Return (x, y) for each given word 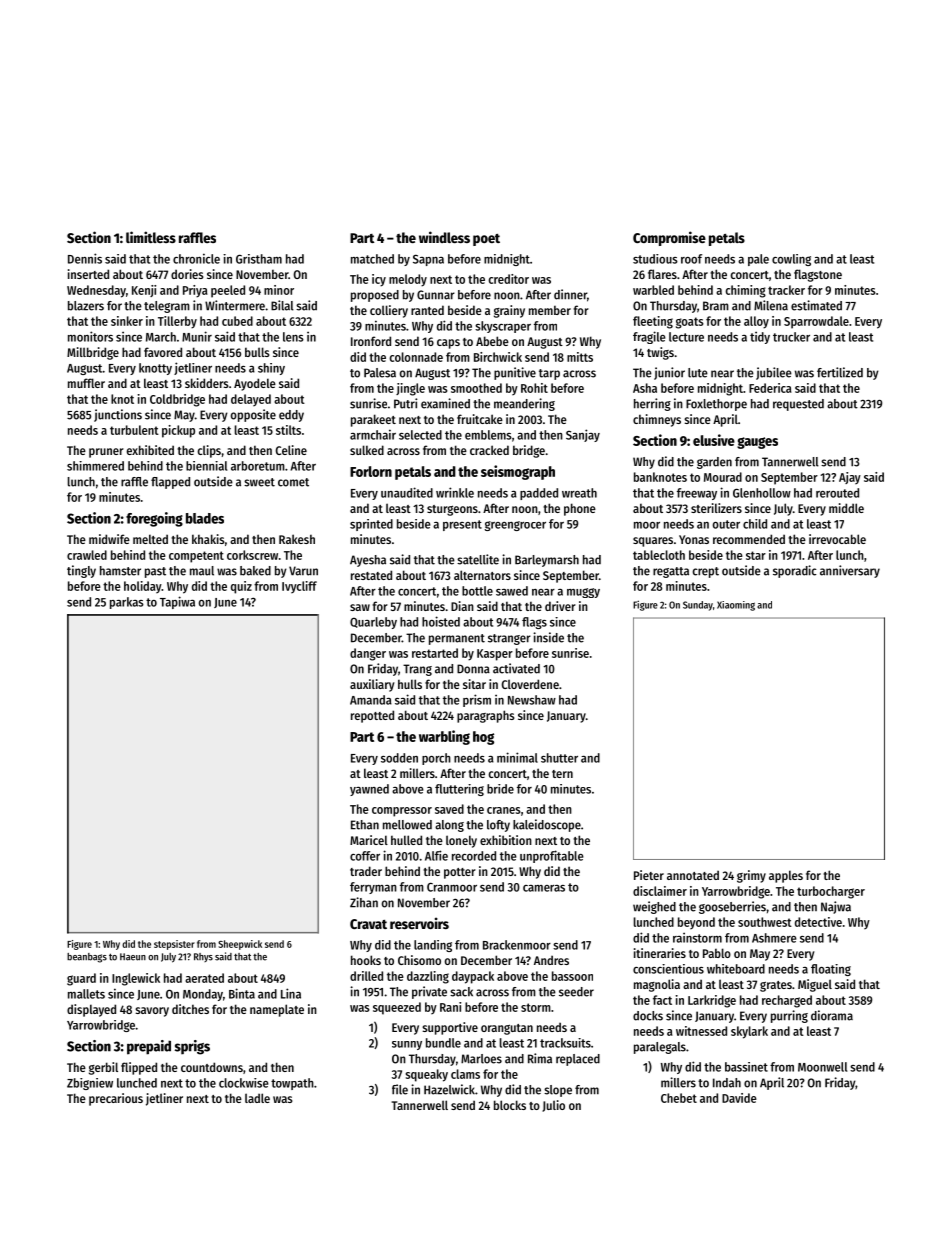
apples (786, 876)
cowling (791, 260)
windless (444, 237)
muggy (583, 593)
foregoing (154, 519)
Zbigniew (90, 1084)
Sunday (698, 606)
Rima (540, 1058)
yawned (369, 790)
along (449, 826)
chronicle (196, 258)
